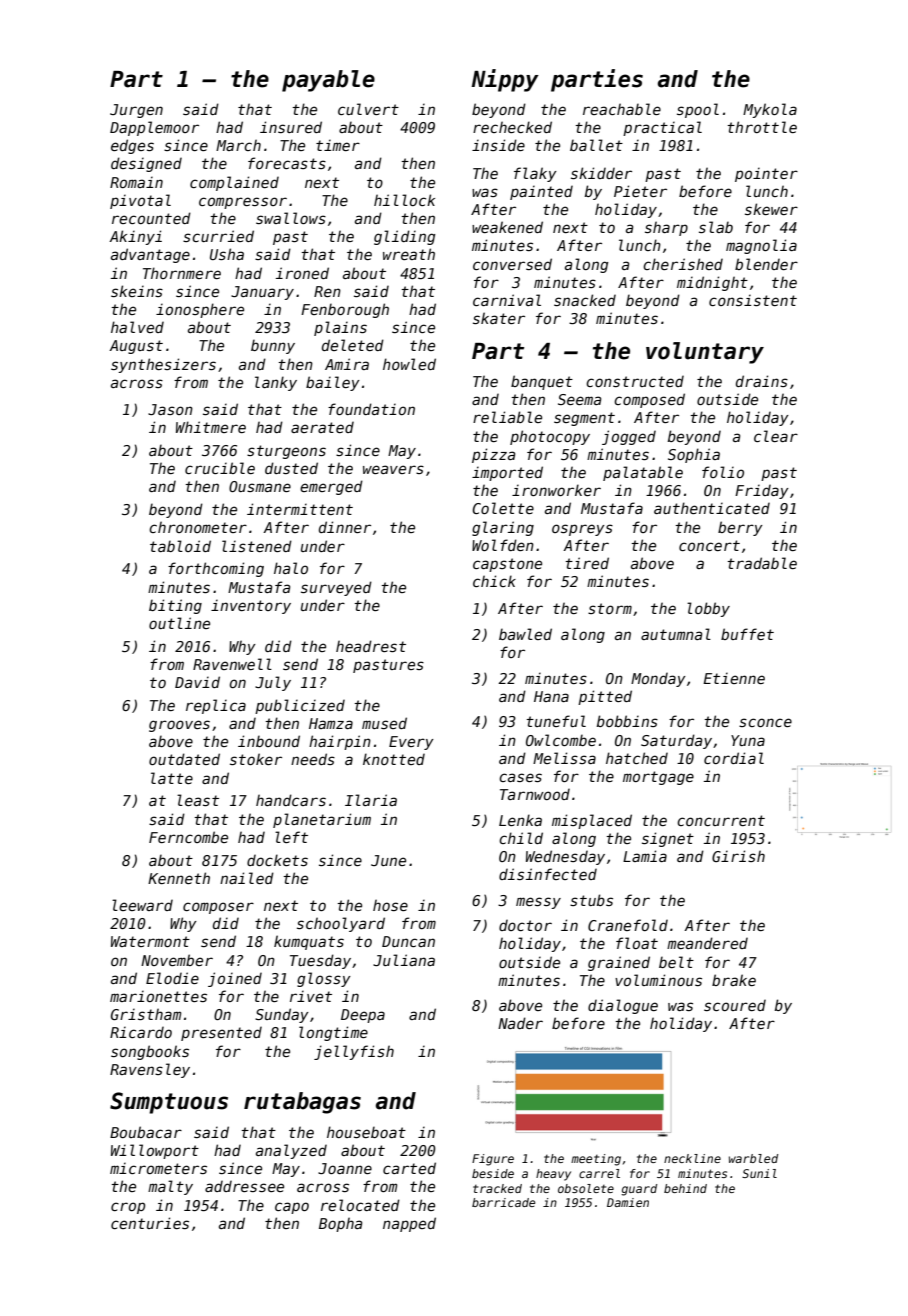 Image resolution: width=908 pixels, height=1316 pixels. What do you see at coordinates (331, 723) in the page?
I see `Hamza` at bounding box center [331, 723].
